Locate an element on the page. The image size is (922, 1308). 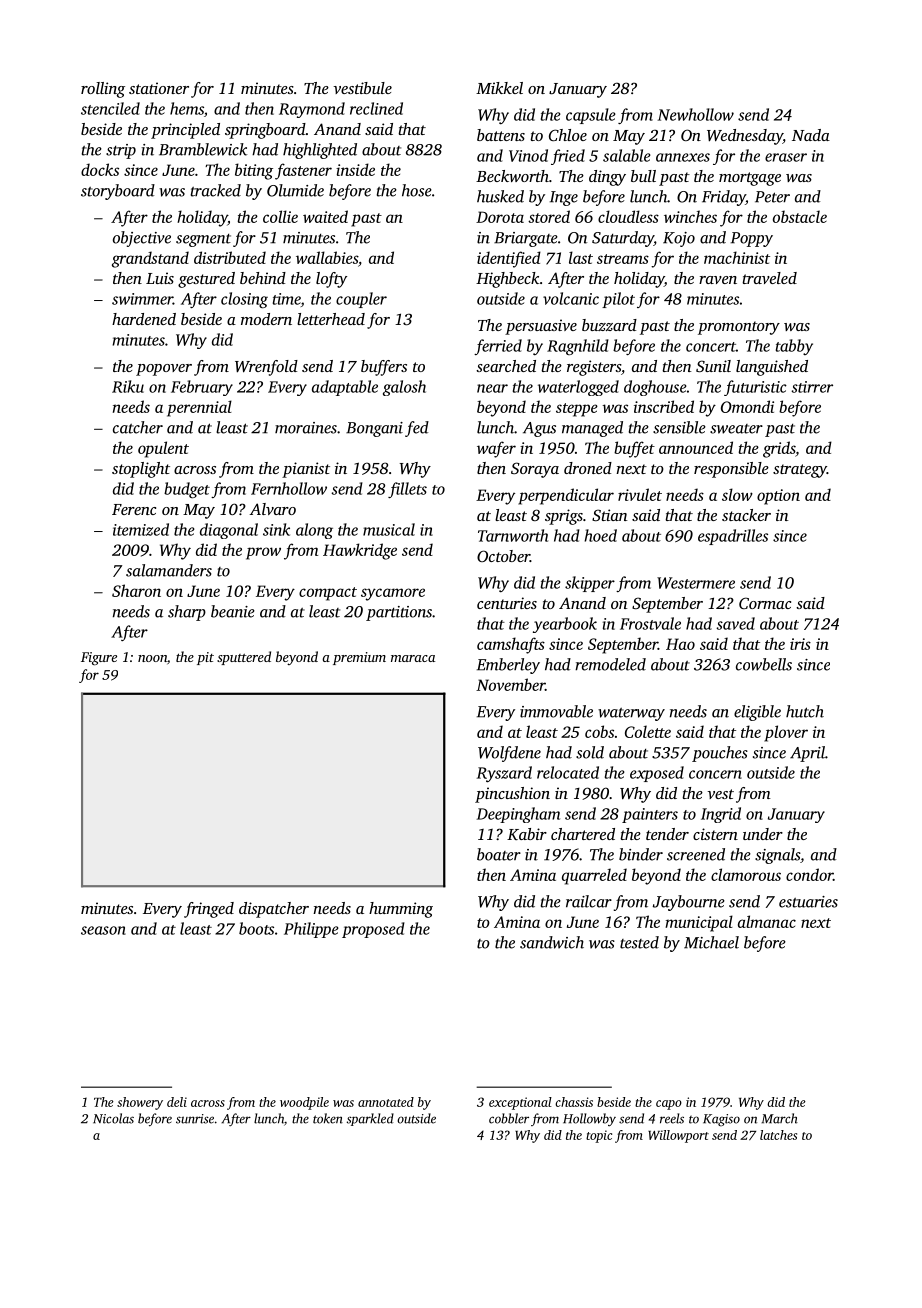
token is located at coordinates (328, 1118).
